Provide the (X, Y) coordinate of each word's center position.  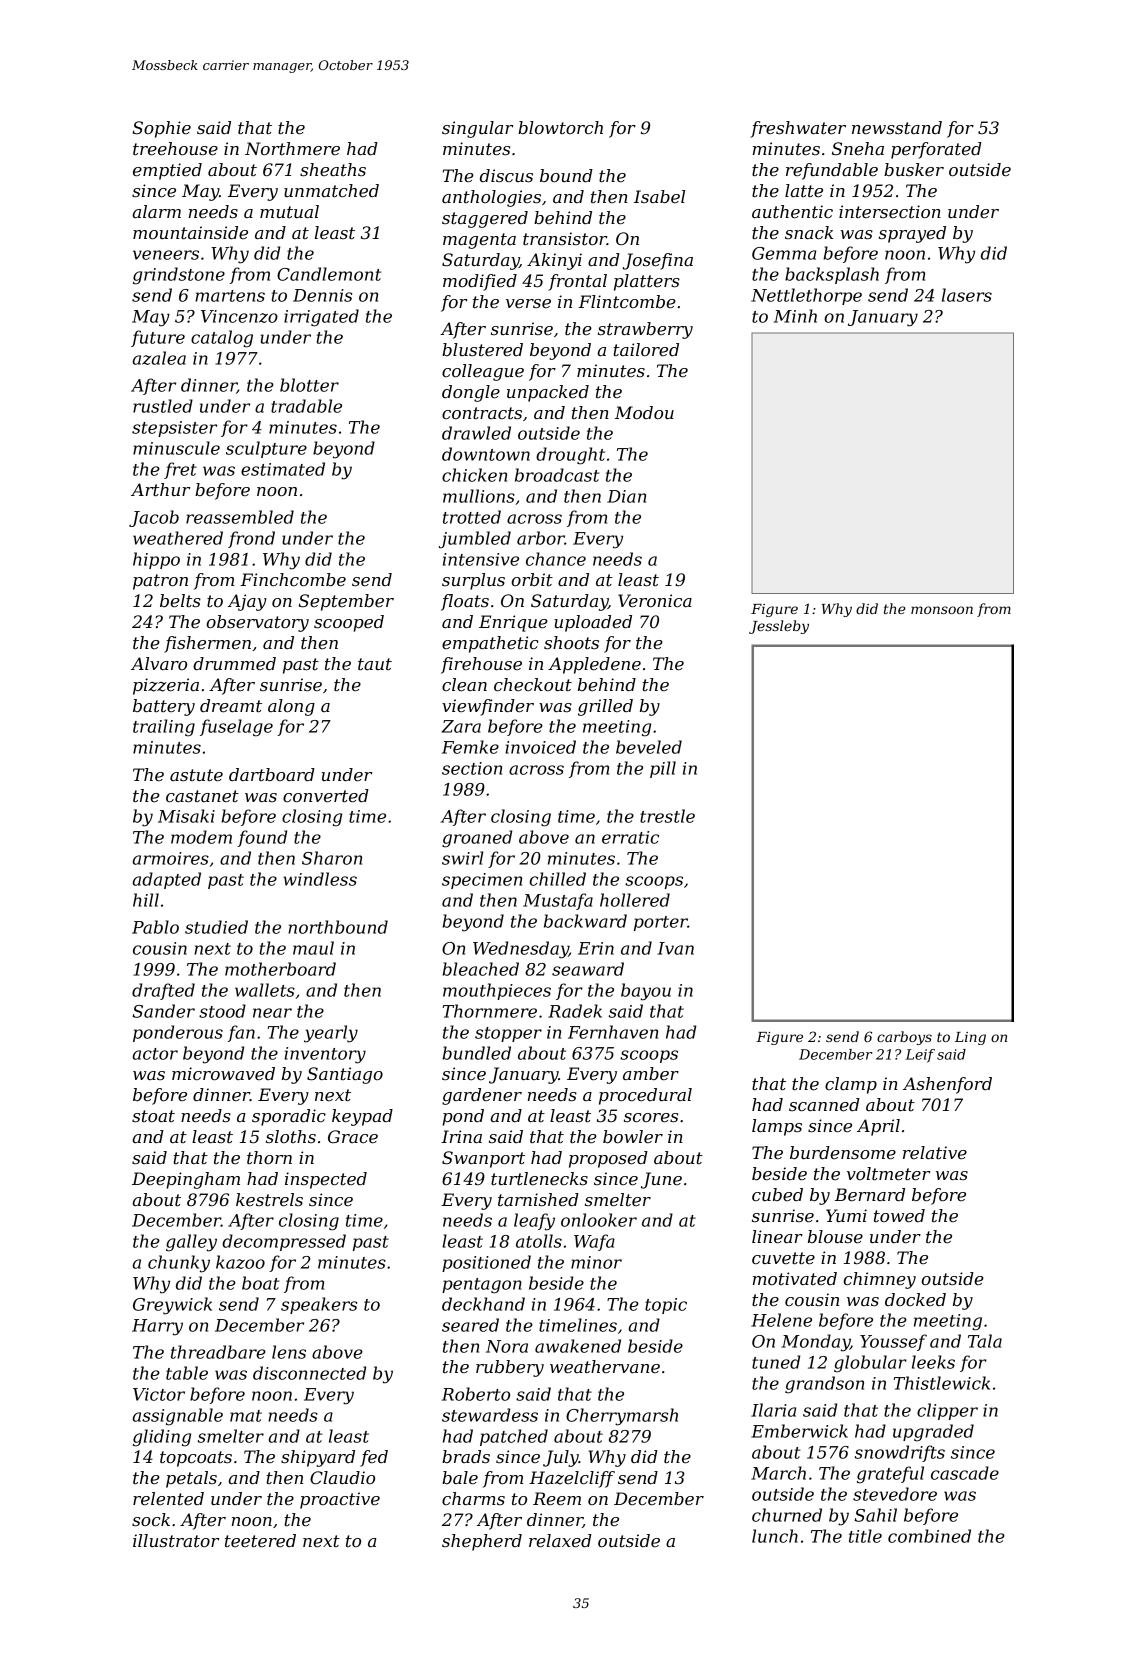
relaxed (560, 1540)
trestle (667, 816)
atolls (539, 1241)
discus (506, 175)
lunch (775, 1536)
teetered (260, 1540)
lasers (967, 295)
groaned (477, 839)
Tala (985, 1341)
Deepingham (186, 1180)
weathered (178, 538)
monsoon (942, 610)
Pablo (155, 927)
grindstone (179, 276)
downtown (486, 454)
